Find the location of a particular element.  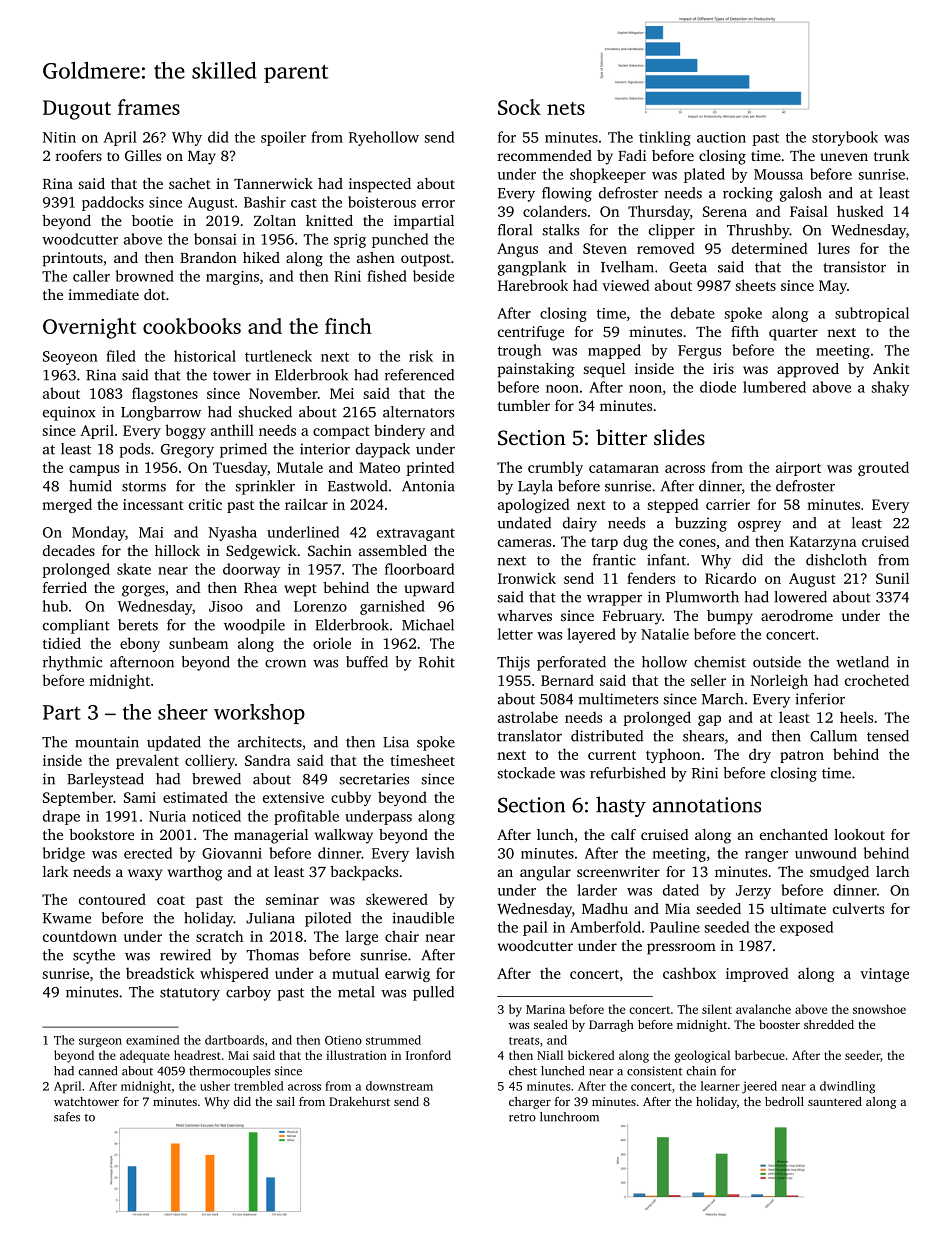

auction is located at coordinates (721, 137).
